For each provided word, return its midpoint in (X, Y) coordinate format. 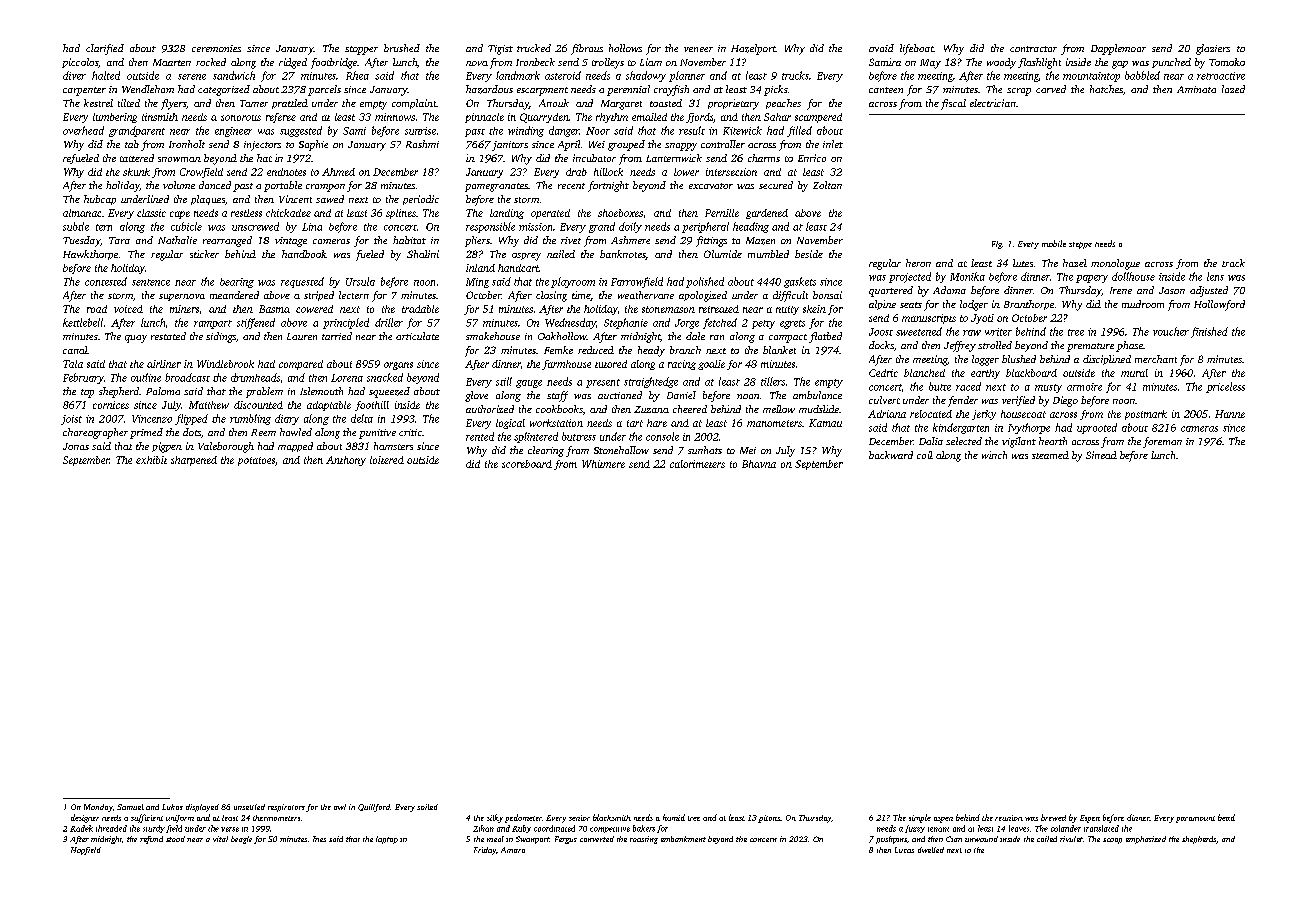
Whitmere (603, 464)
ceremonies (216, 48)
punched (1171, 63)
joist (71, 420)
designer (85, 818)
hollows (625, 48)
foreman (1162, 442)
